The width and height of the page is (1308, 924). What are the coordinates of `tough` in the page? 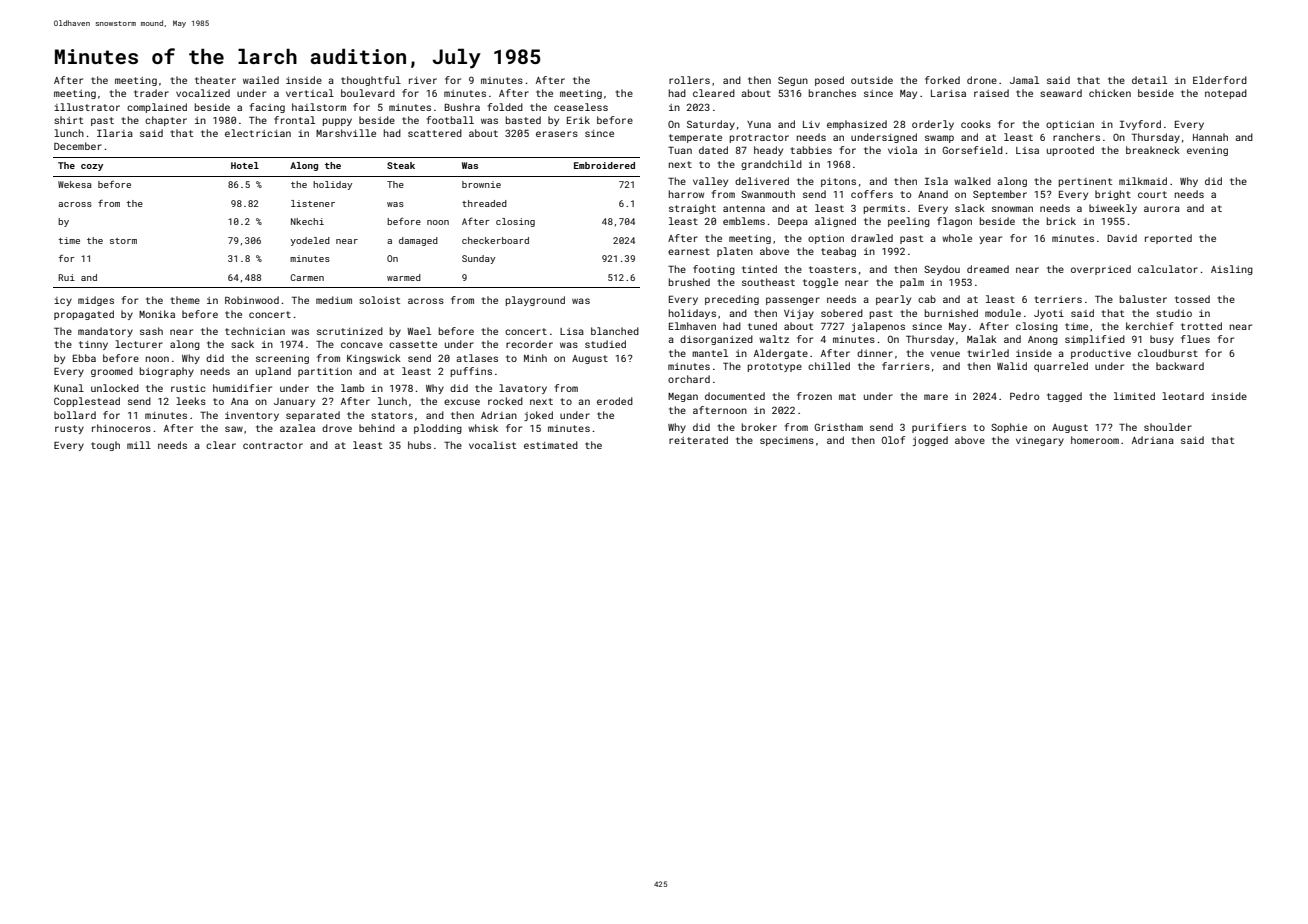 It's located at (105, 446).
